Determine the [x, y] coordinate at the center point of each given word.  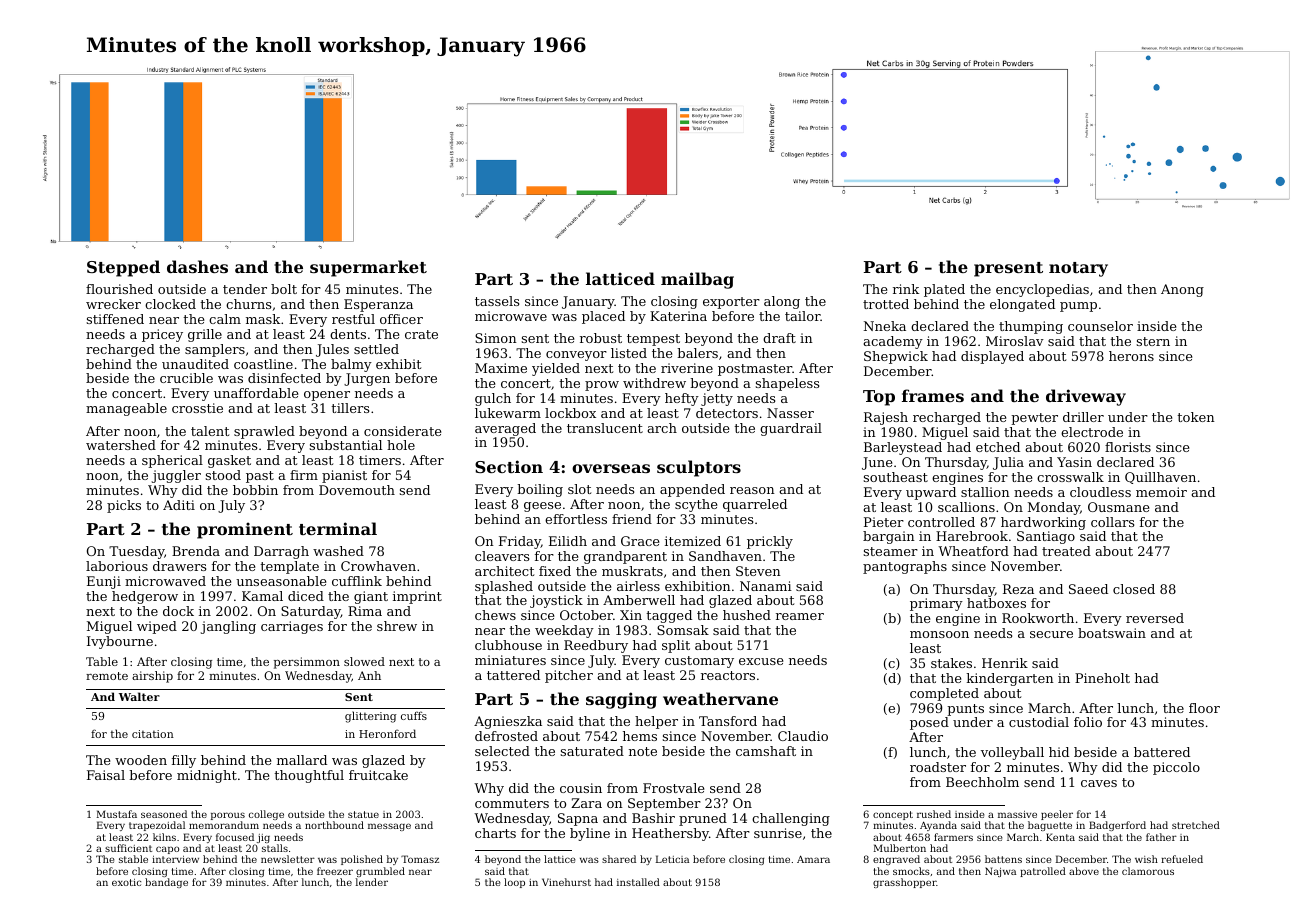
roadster [938, 767]
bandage [166, 883]
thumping [1031, 327]
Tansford [728, 721]
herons [1131, 356]
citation [153, 734]
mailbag [697, 280]
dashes [197, 266]
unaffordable [256, 393]
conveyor [576, 356]
